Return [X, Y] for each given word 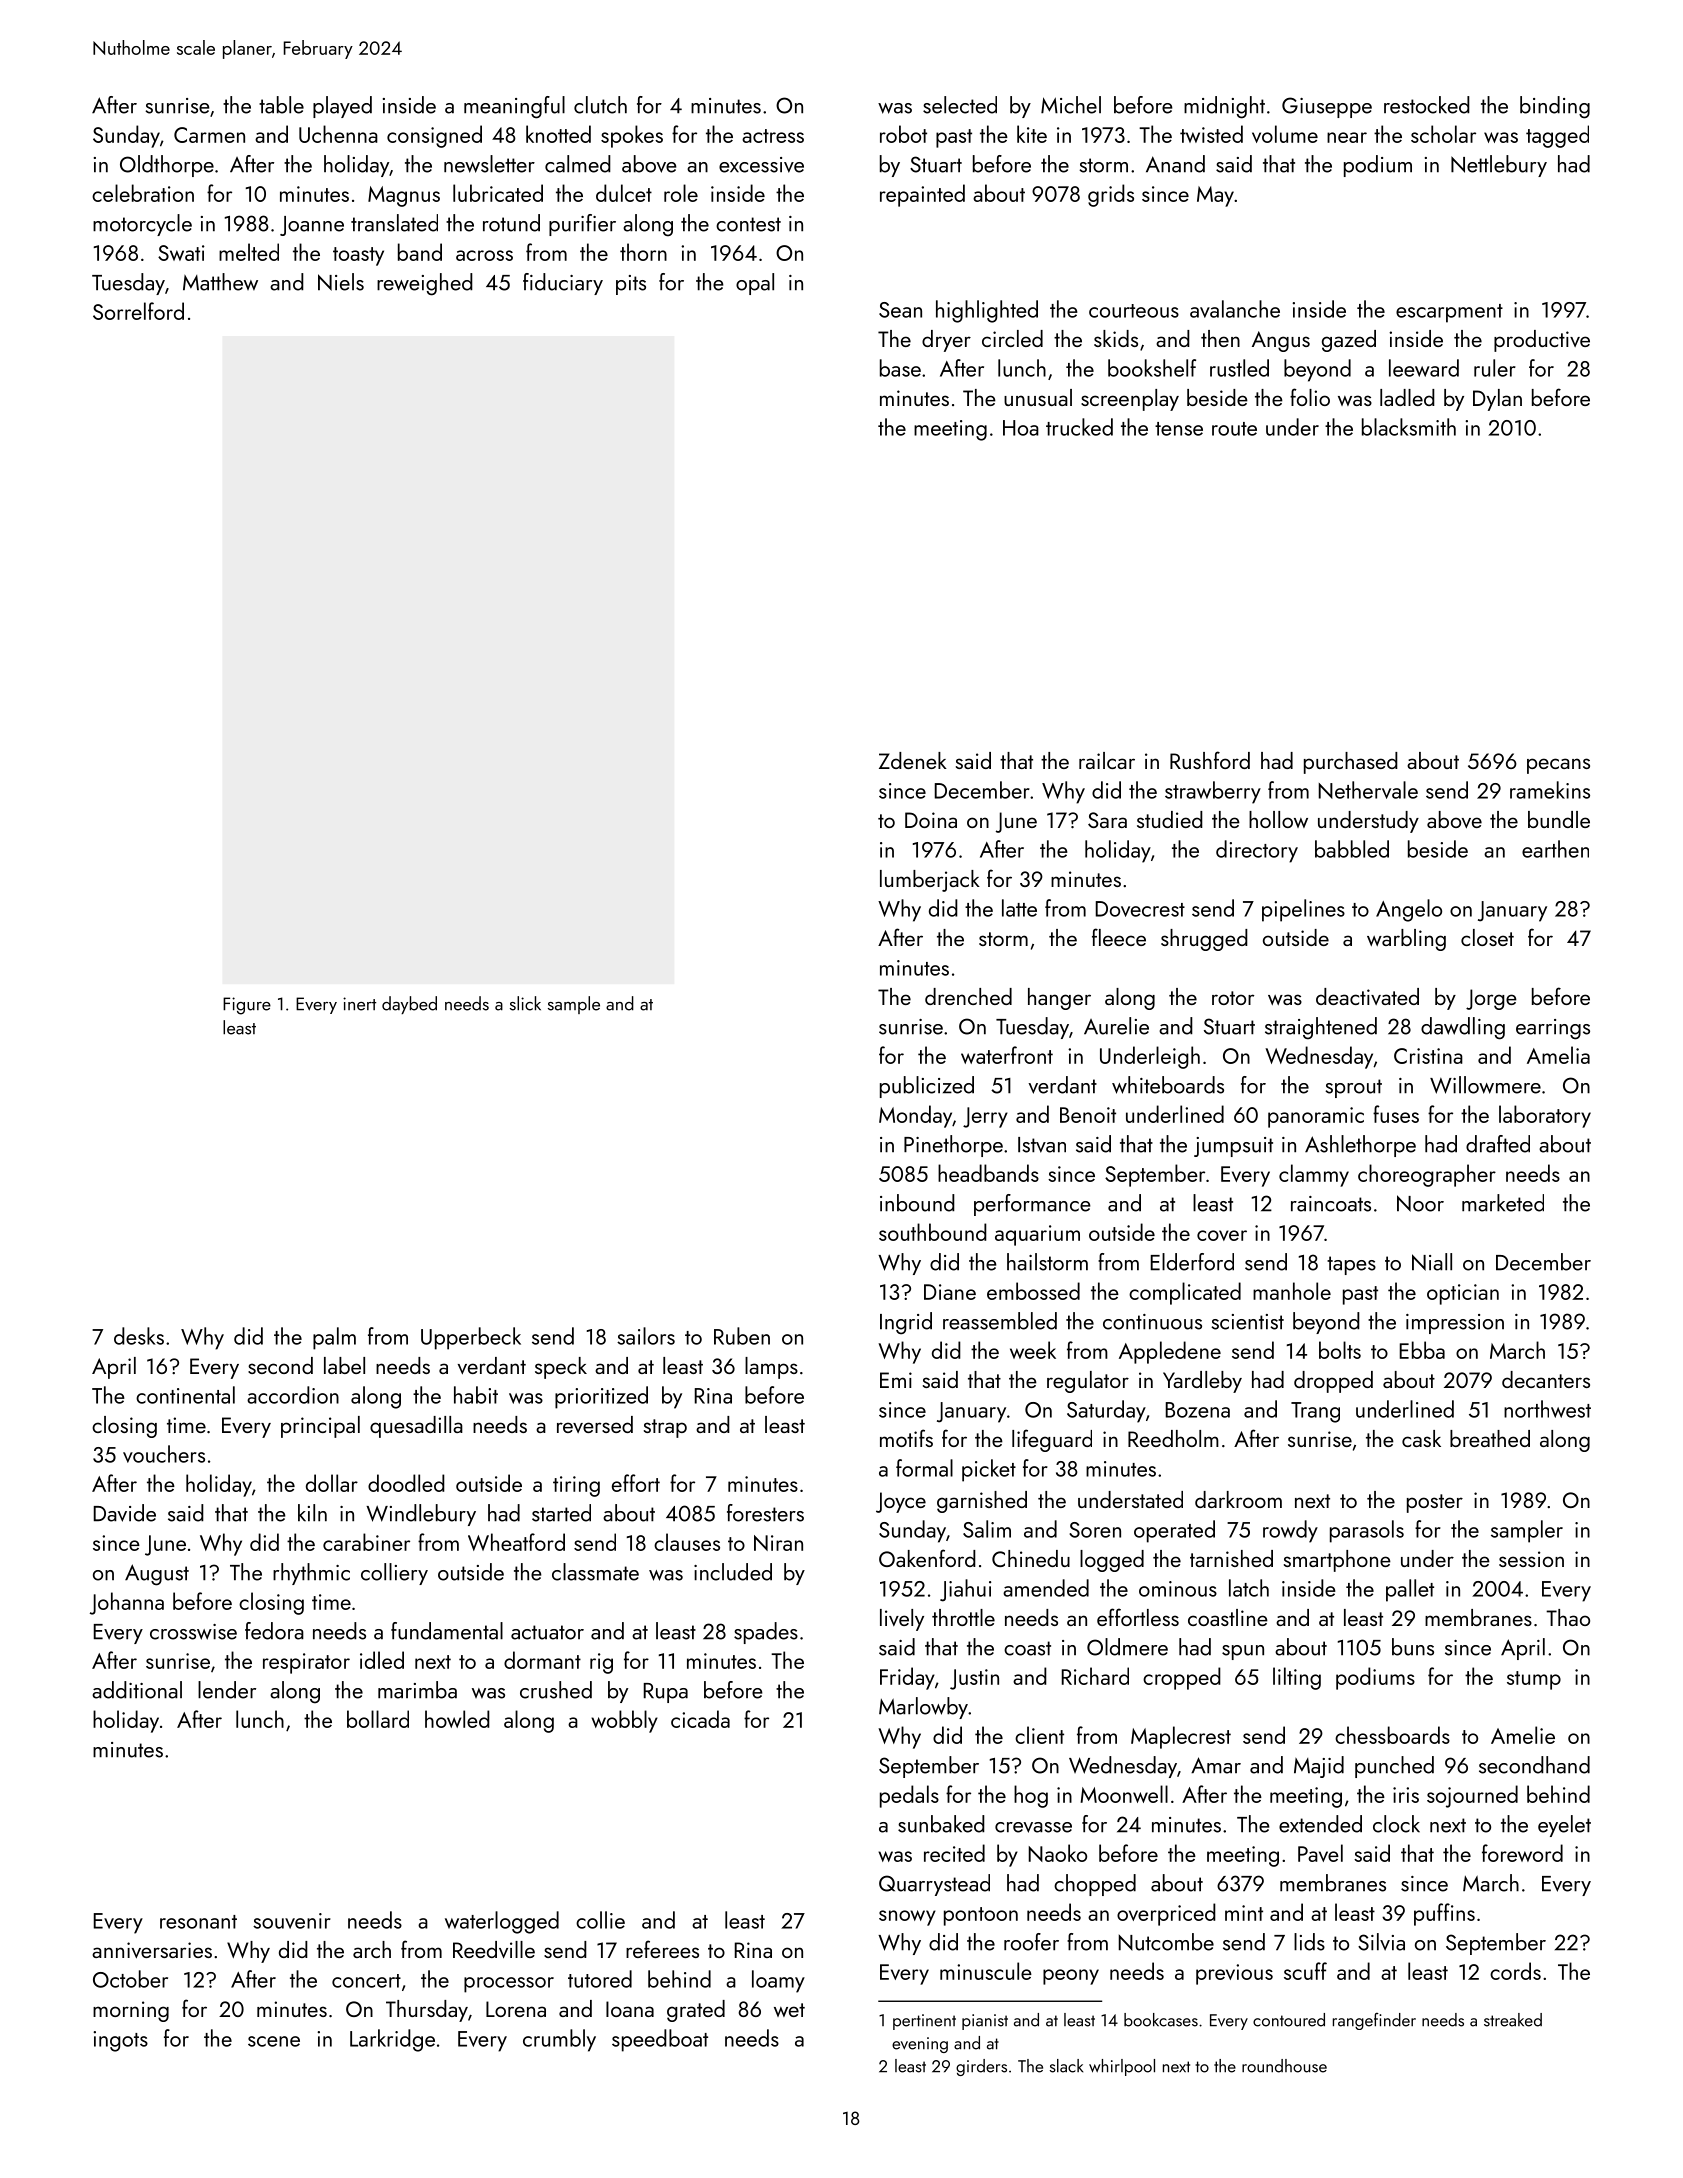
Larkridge [392, 2040]
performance [1032, 1205]
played [342, 107]
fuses [1396, 1114]
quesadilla [416, 1427]
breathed [1490, 1438]
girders [981, 2067]
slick [525, 1003]
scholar [1443, 134]
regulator [1088, 1382]
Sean [900, 310]
